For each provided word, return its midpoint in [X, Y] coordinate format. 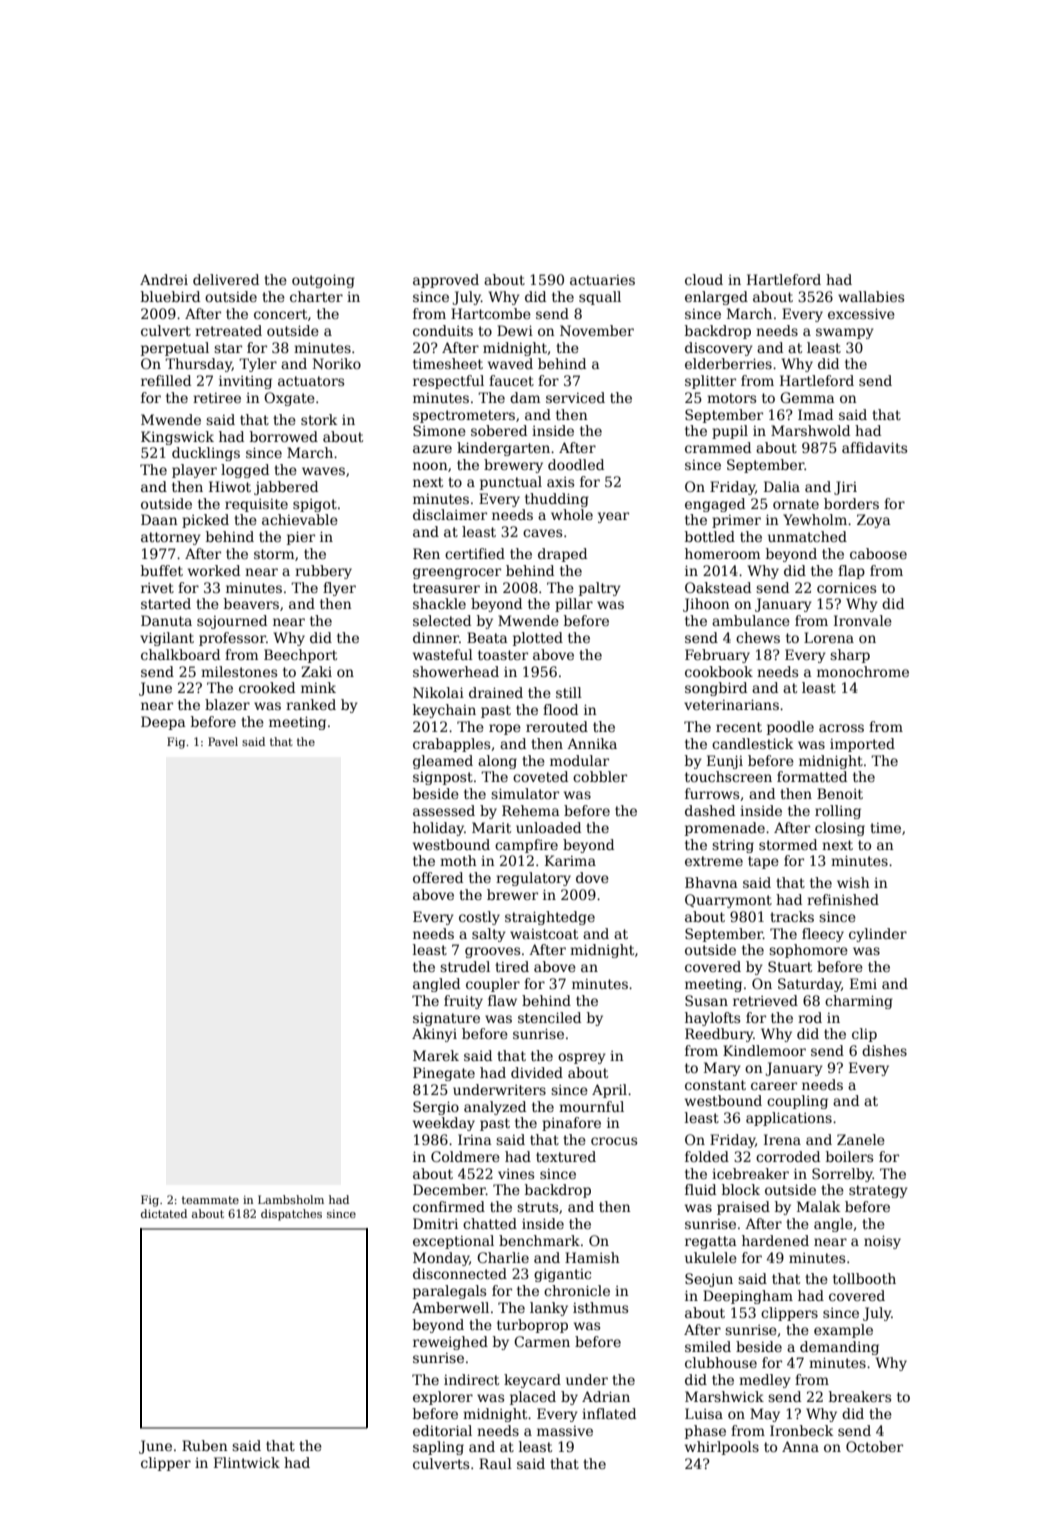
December [449, 1189]
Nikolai [438, 692]
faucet [511, 380]
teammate [210, 1200]
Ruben [205, 1445]
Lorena [829, 637]
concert [280, 314]
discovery [719, 349]
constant [715, 1085]
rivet [157, 588]
